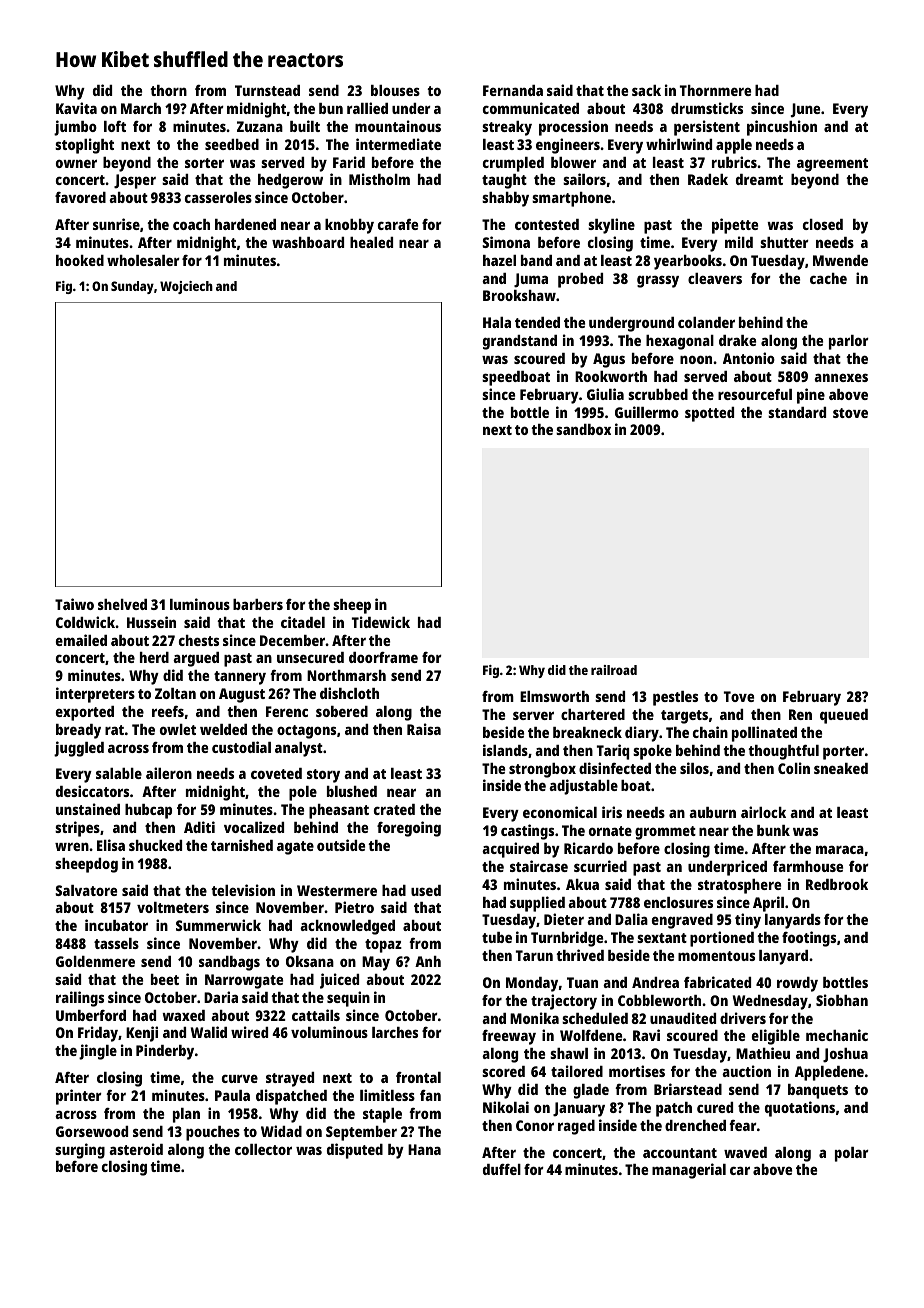 Image resolution: width=924 pixels, height=1308 pixels. Describe the element at coordinates (520, 342) in the screenshot. I see `grandstand` at that location.
